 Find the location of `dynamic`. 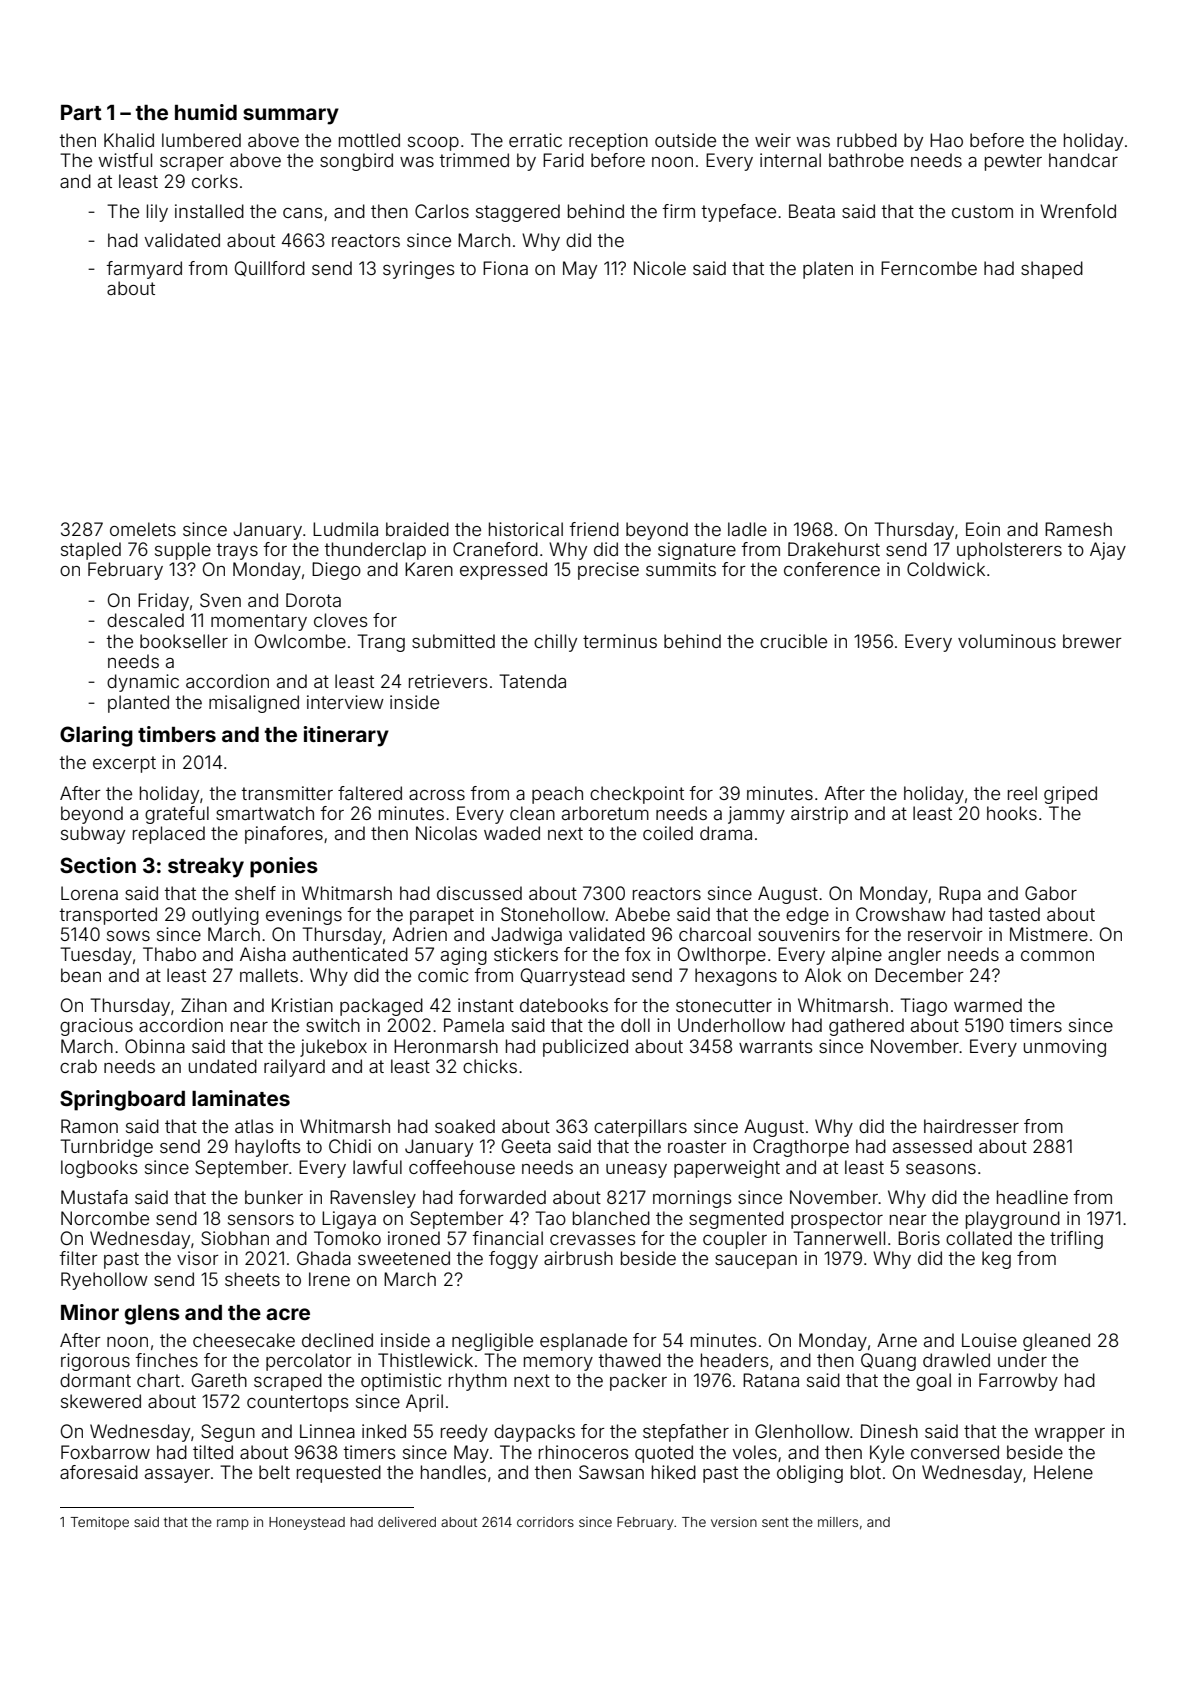

dynamic is located at coordinates (143, 683).
